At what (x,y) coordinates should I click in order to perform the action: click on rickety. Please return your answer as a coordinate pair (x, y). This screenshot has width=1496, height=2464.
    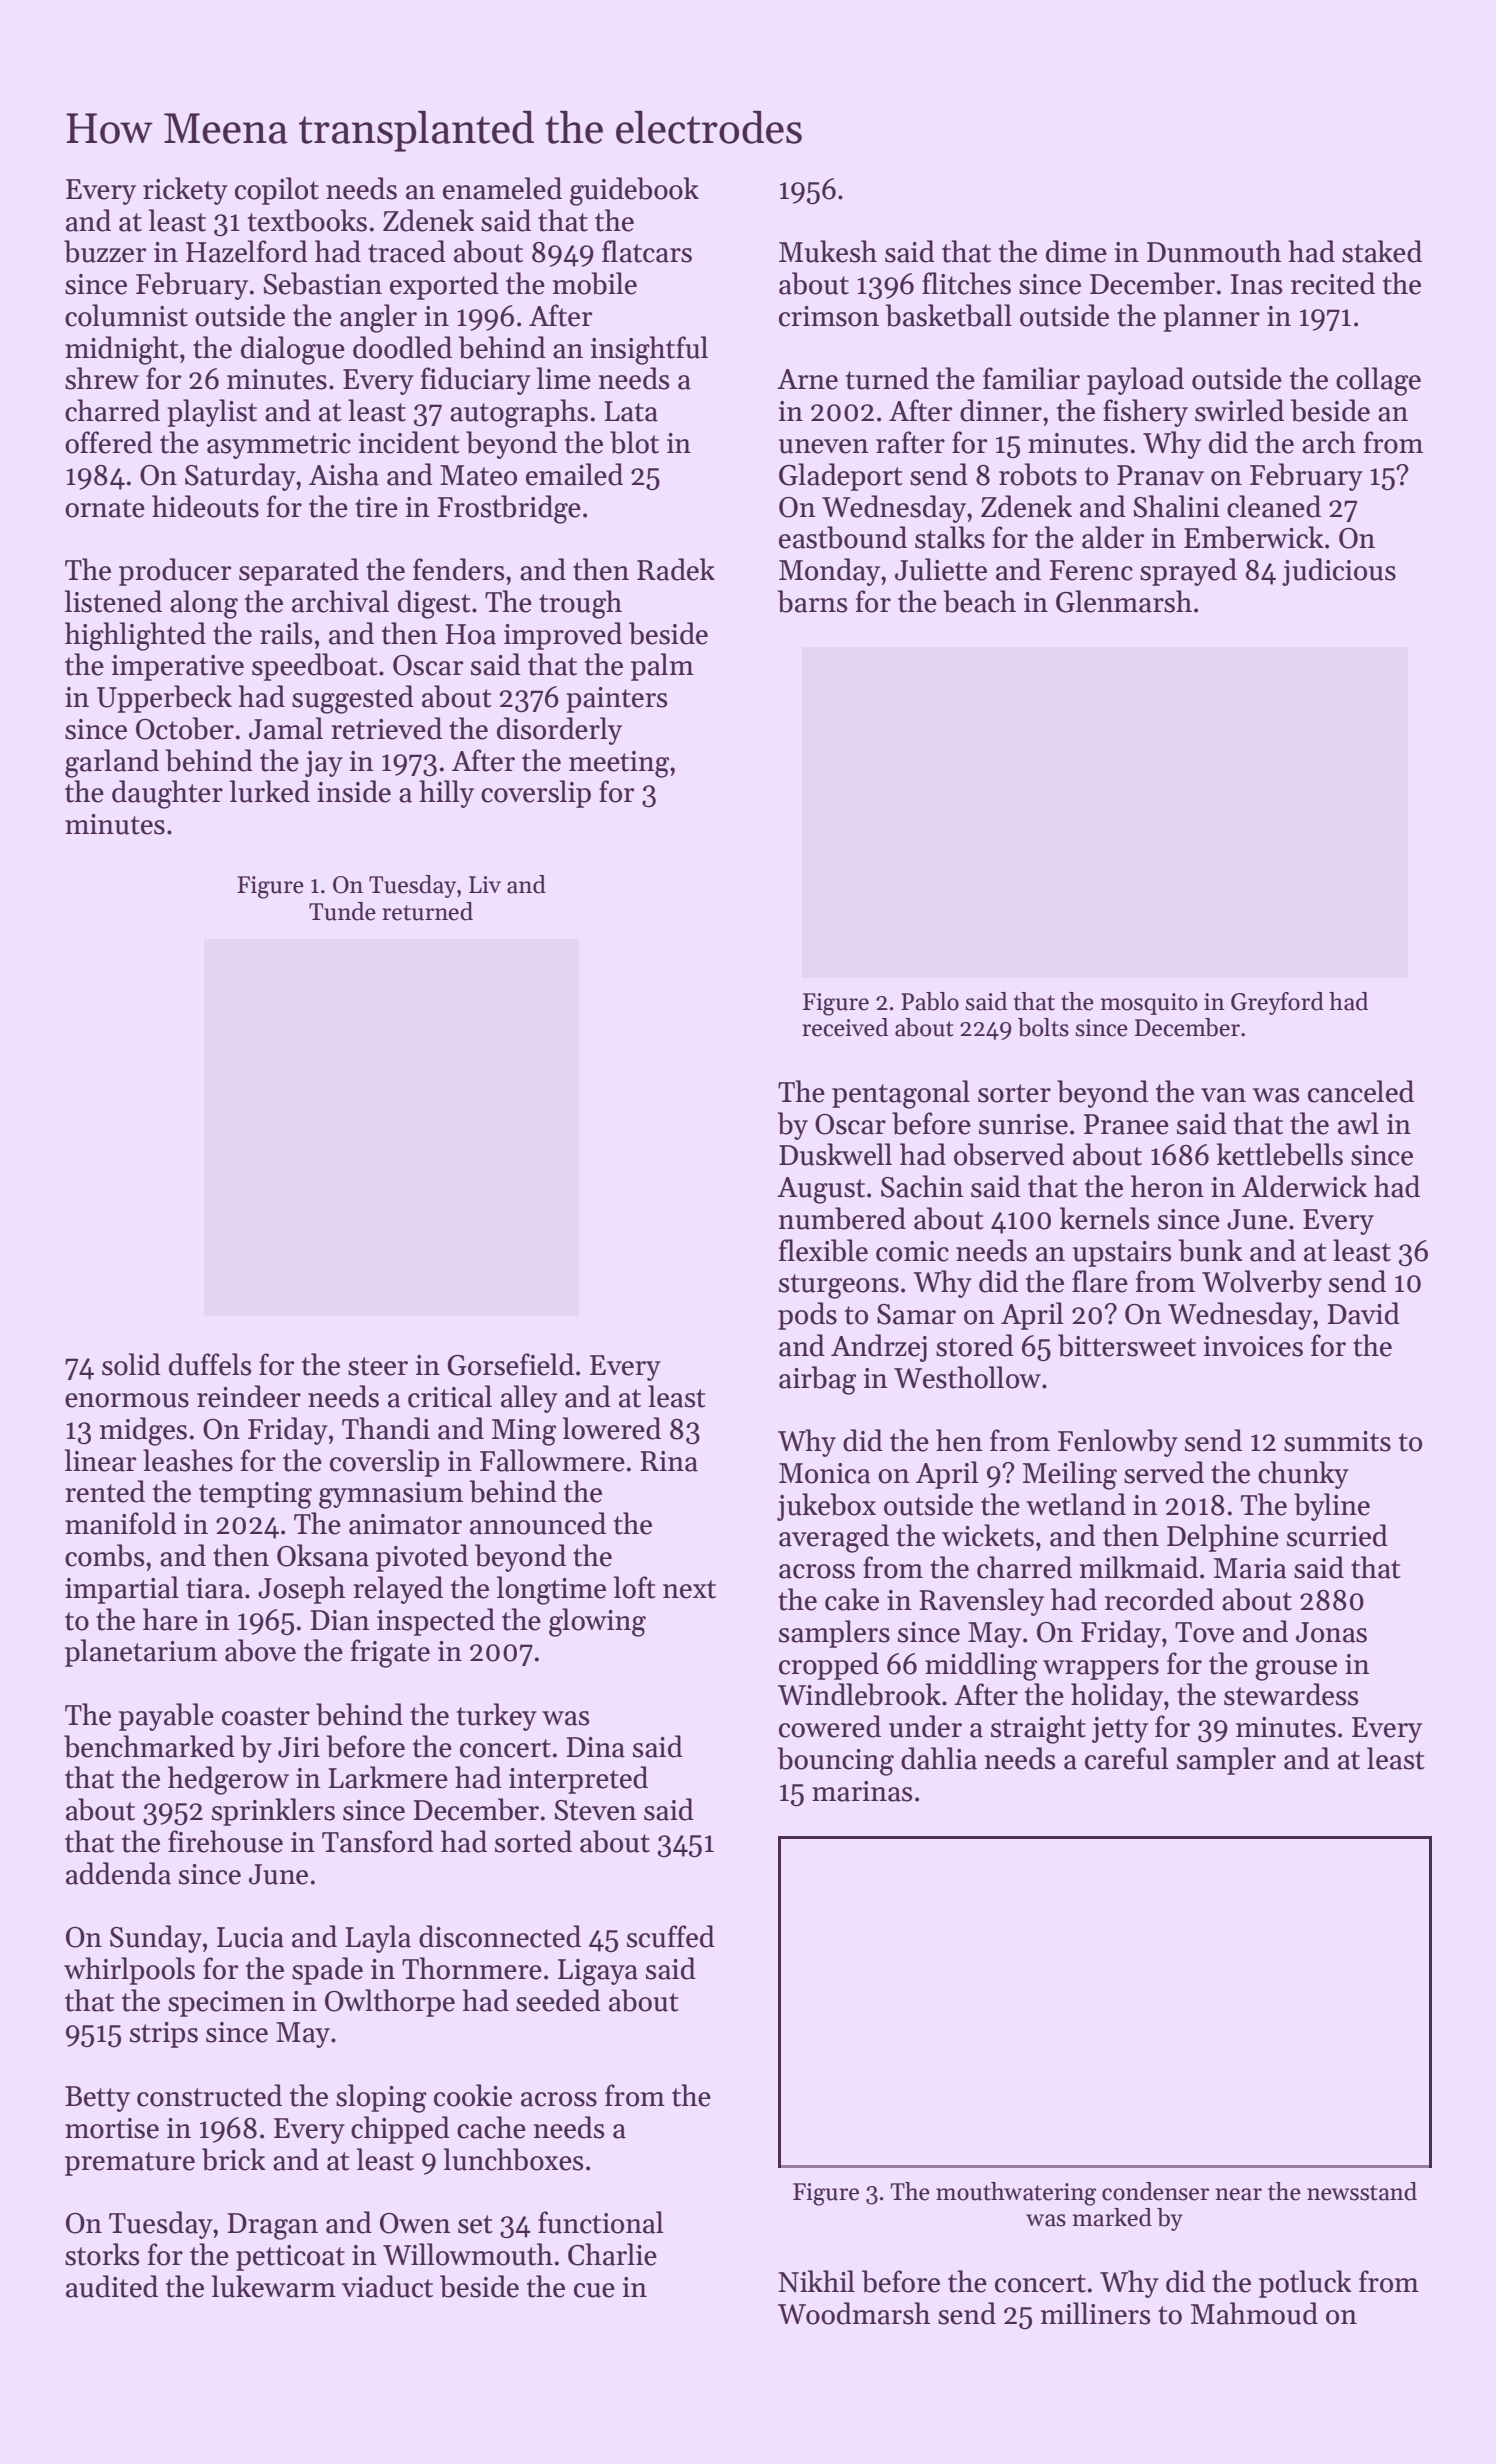
    Looking at the image, I should click on (185, 191).
